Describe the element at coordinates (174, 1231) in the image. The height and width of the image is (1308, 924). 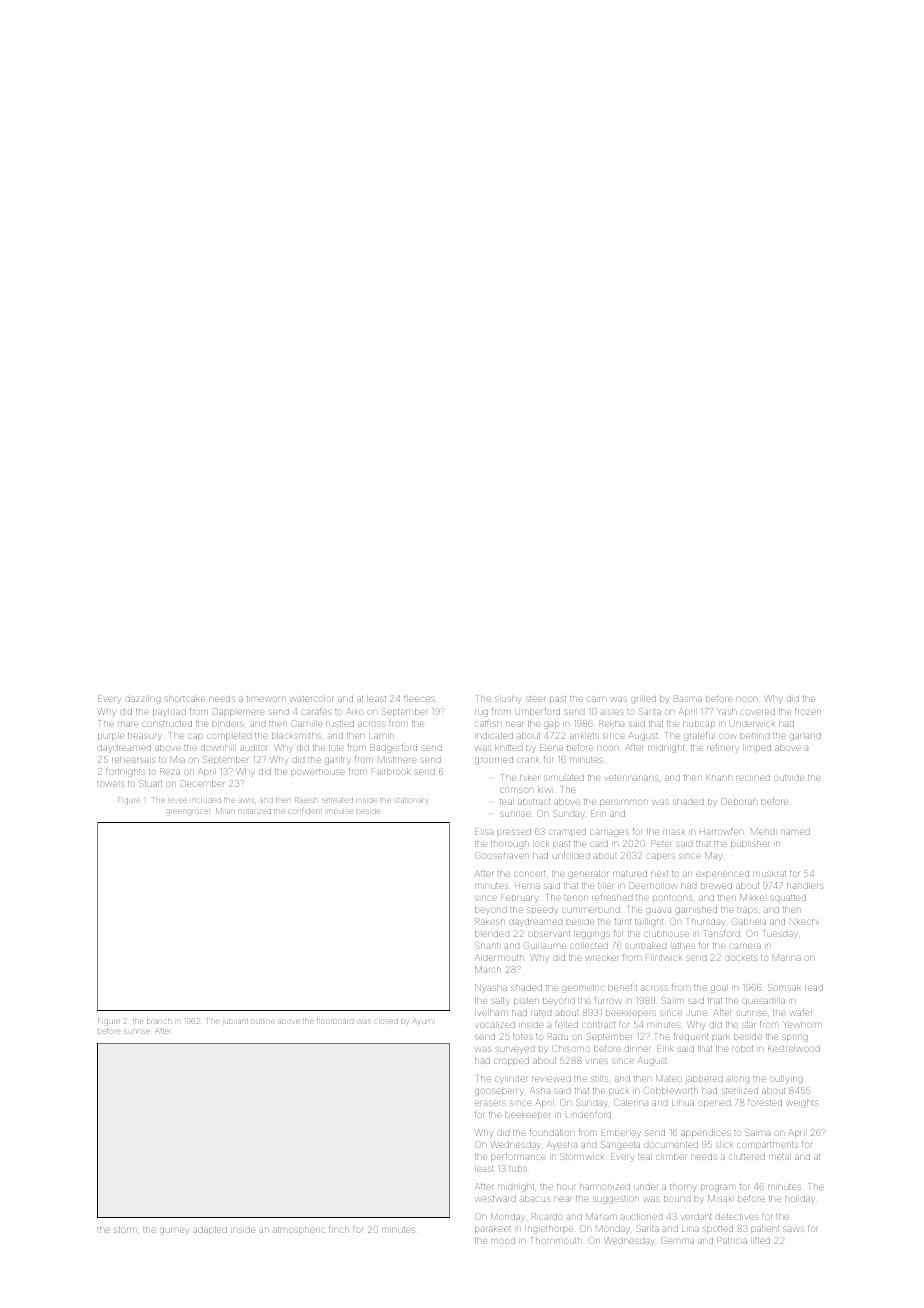
I see `gurney` at that location.
